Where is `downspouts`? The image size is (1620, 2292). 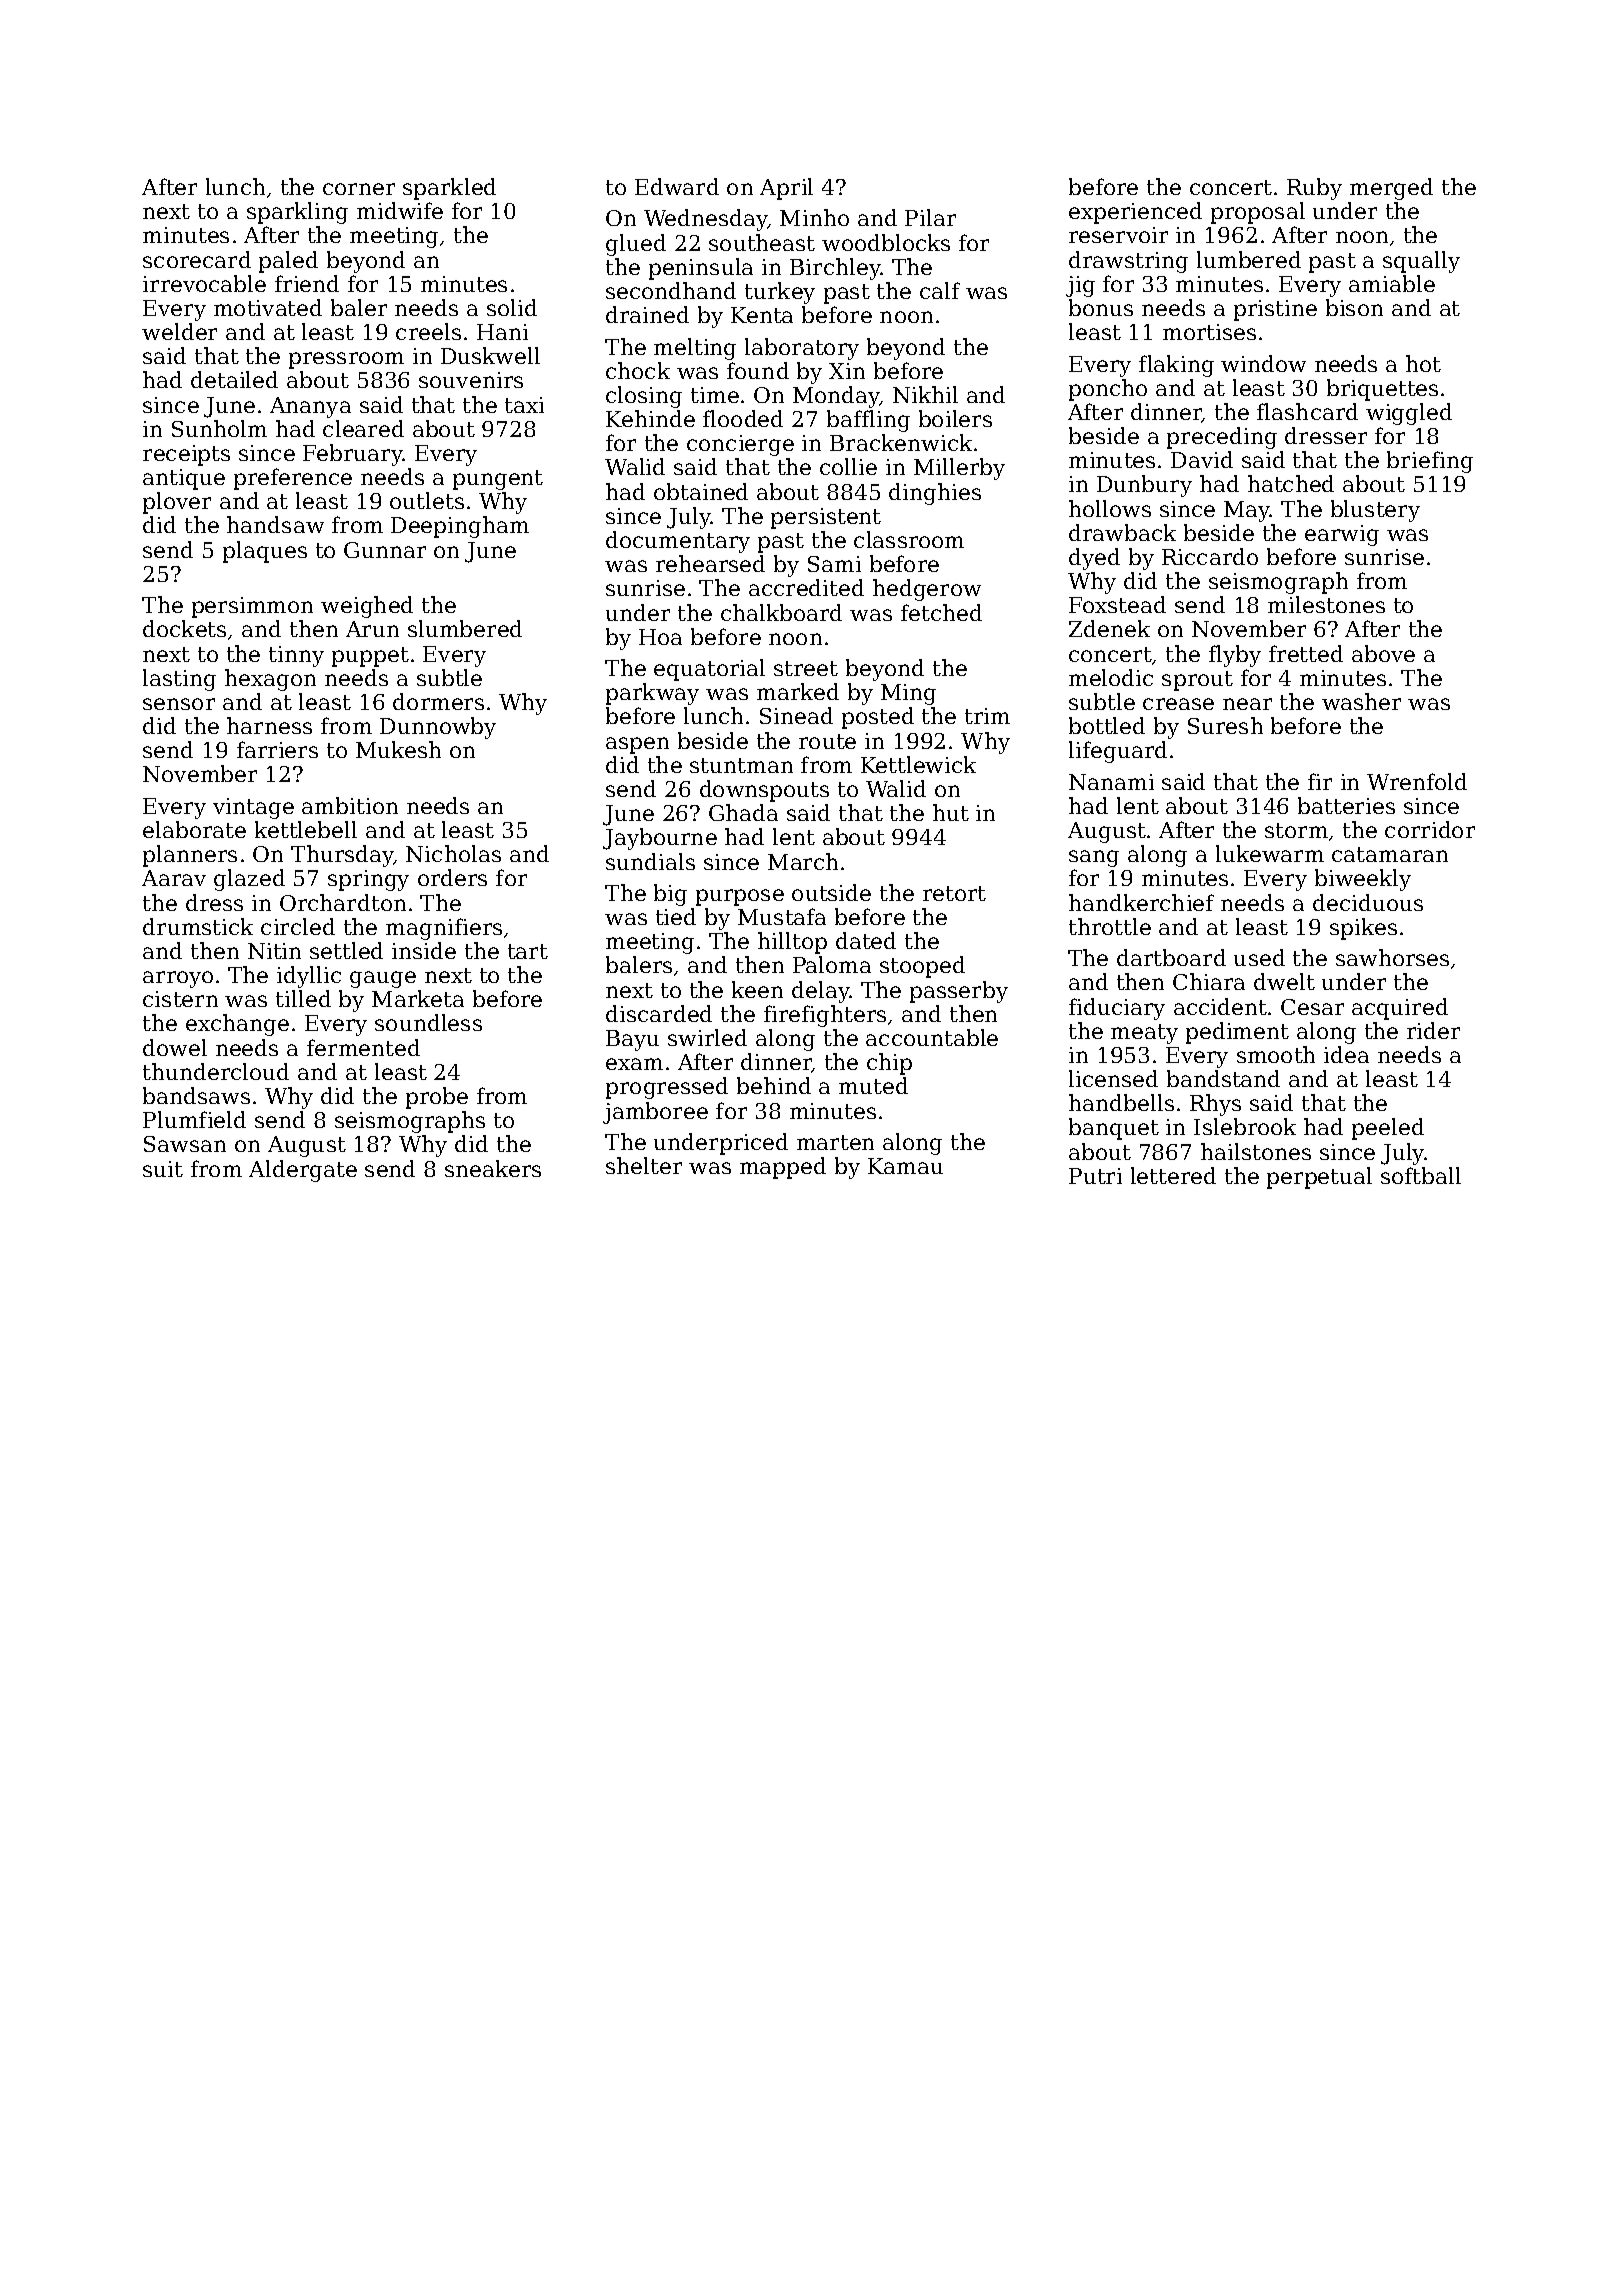
downspouts is located at coordinates (764, 791).
